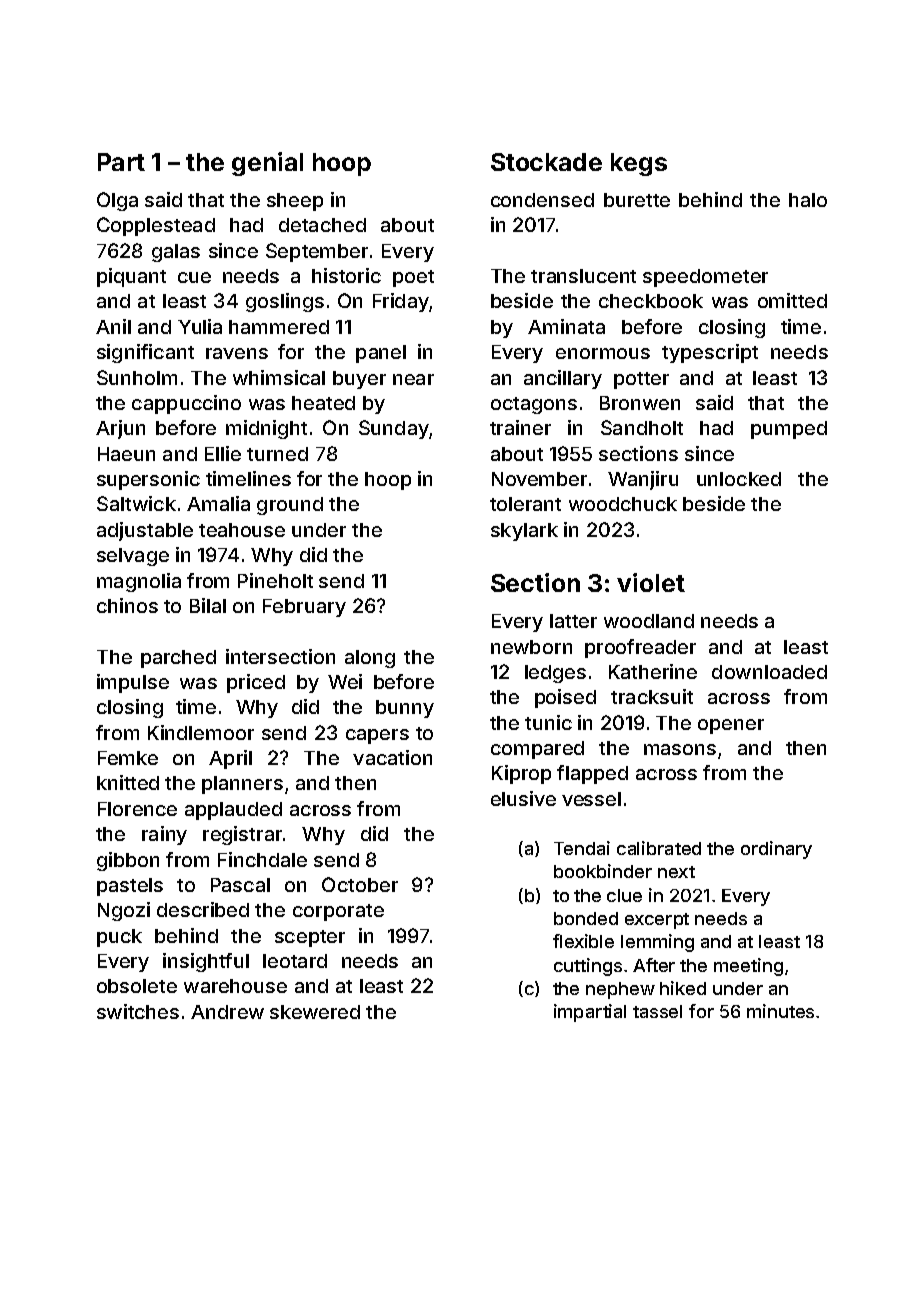 This screenshot has width=924, height=1311. I want to click on tassel, so click(657, 1011).
